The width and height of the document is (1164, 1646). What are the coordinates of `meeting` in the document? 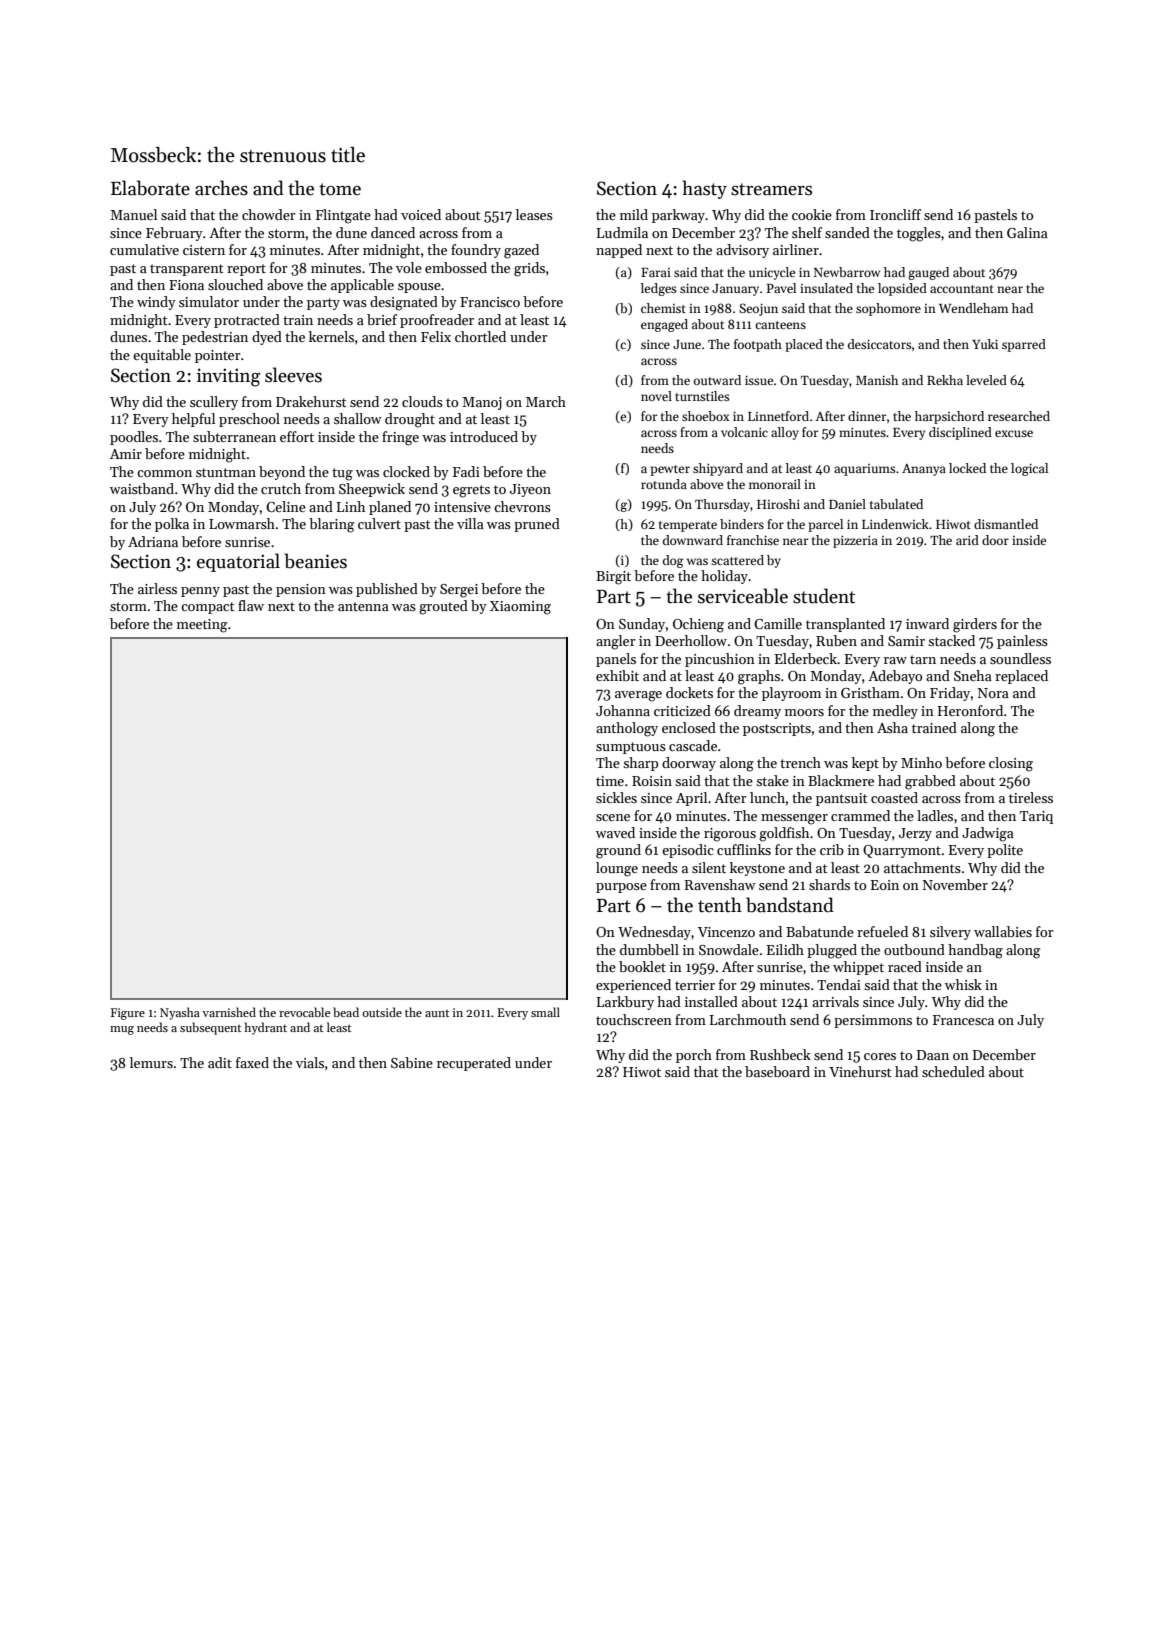 It's located at (202, 626).
